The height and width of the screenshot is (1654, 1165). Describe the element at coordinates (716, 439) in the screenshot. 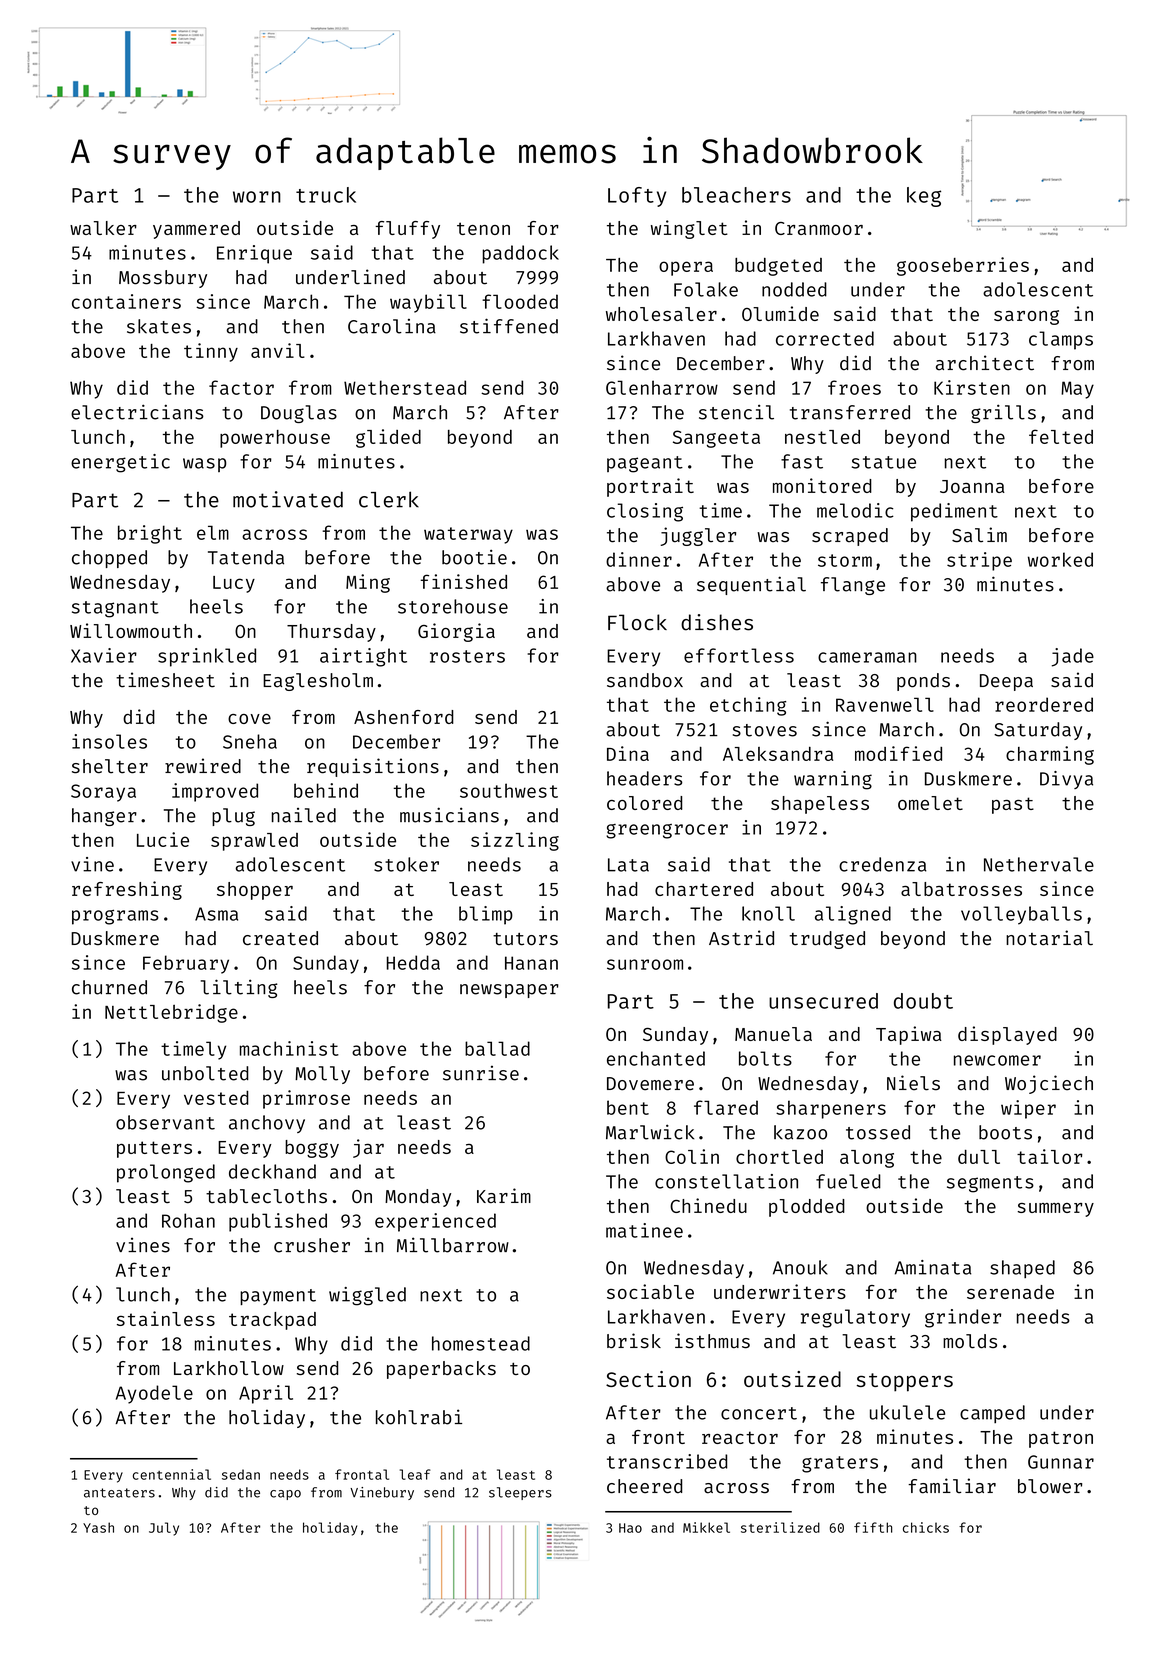

I see `Sangeeta` at that location.
